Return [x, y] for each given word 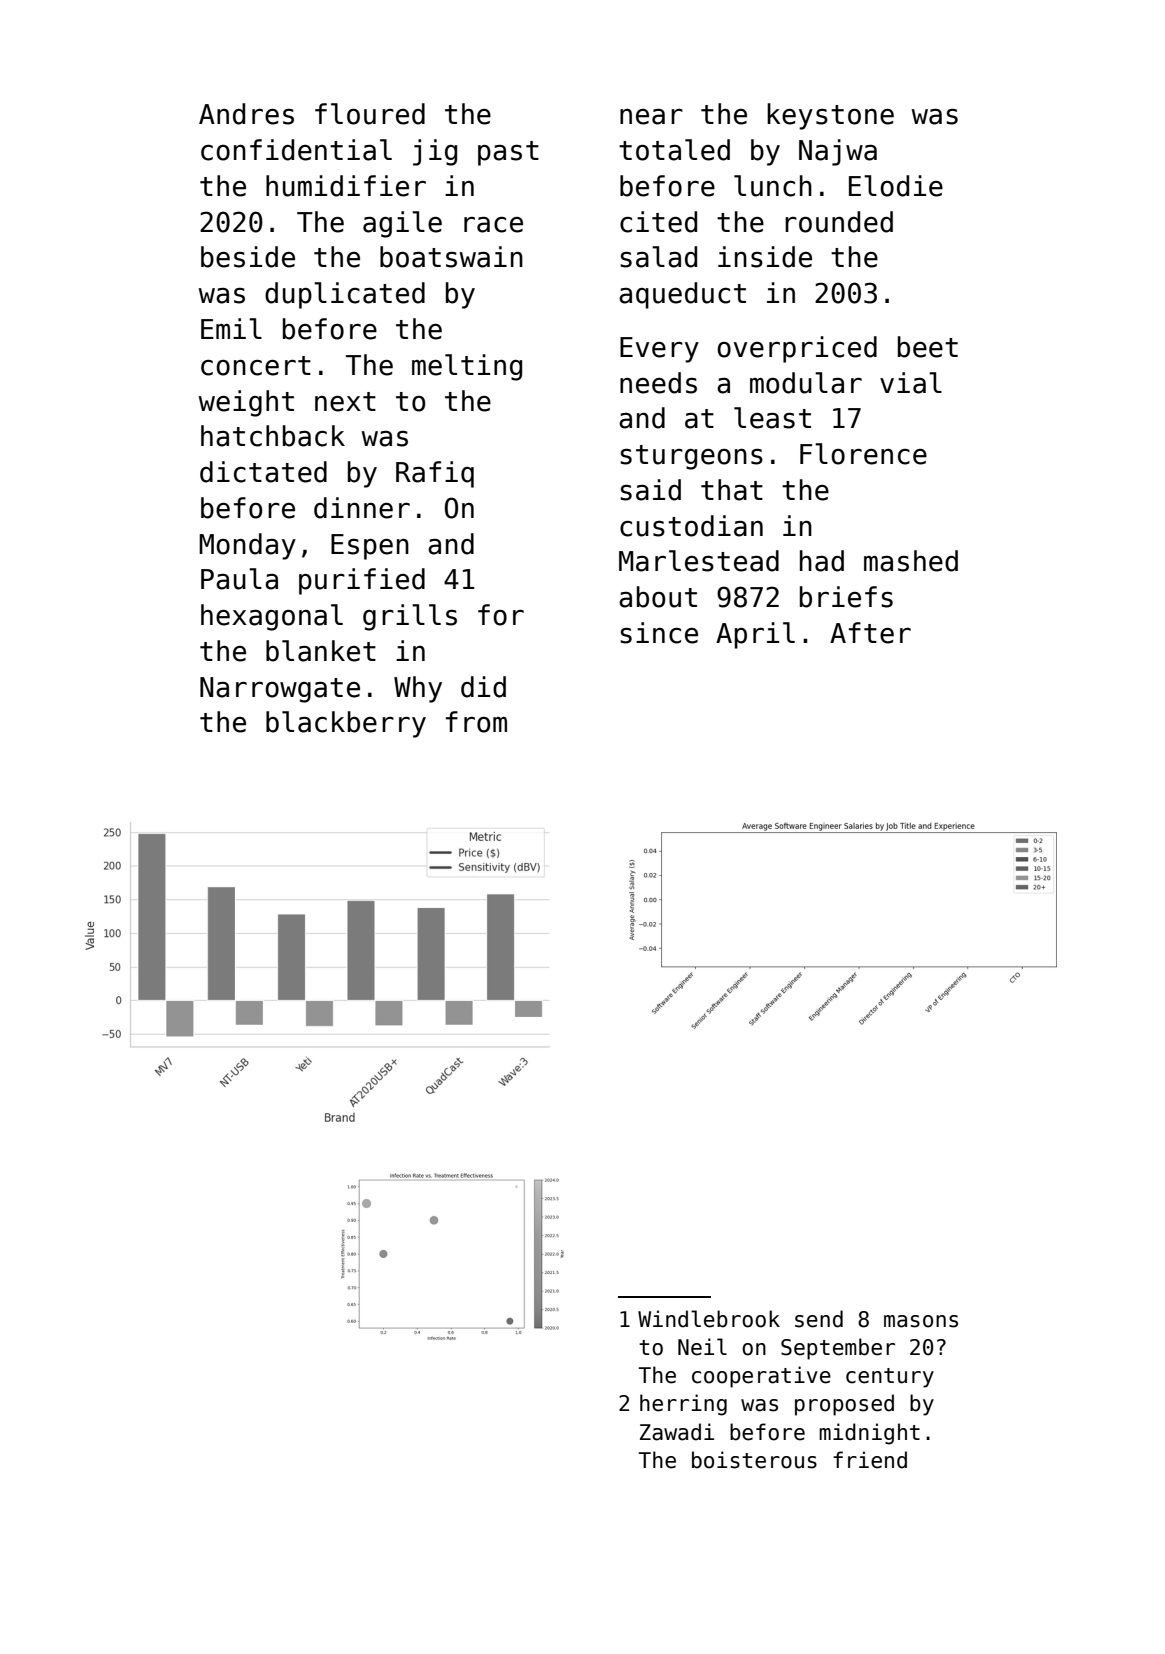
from [476, 722]
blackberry [346, 724]
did [483, 687]
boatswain [451, 257]
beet [928, 347]
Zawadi [677, 1432]
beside [248, 257]
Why [418, 689]
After [870, 633]
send [819, 1319]
